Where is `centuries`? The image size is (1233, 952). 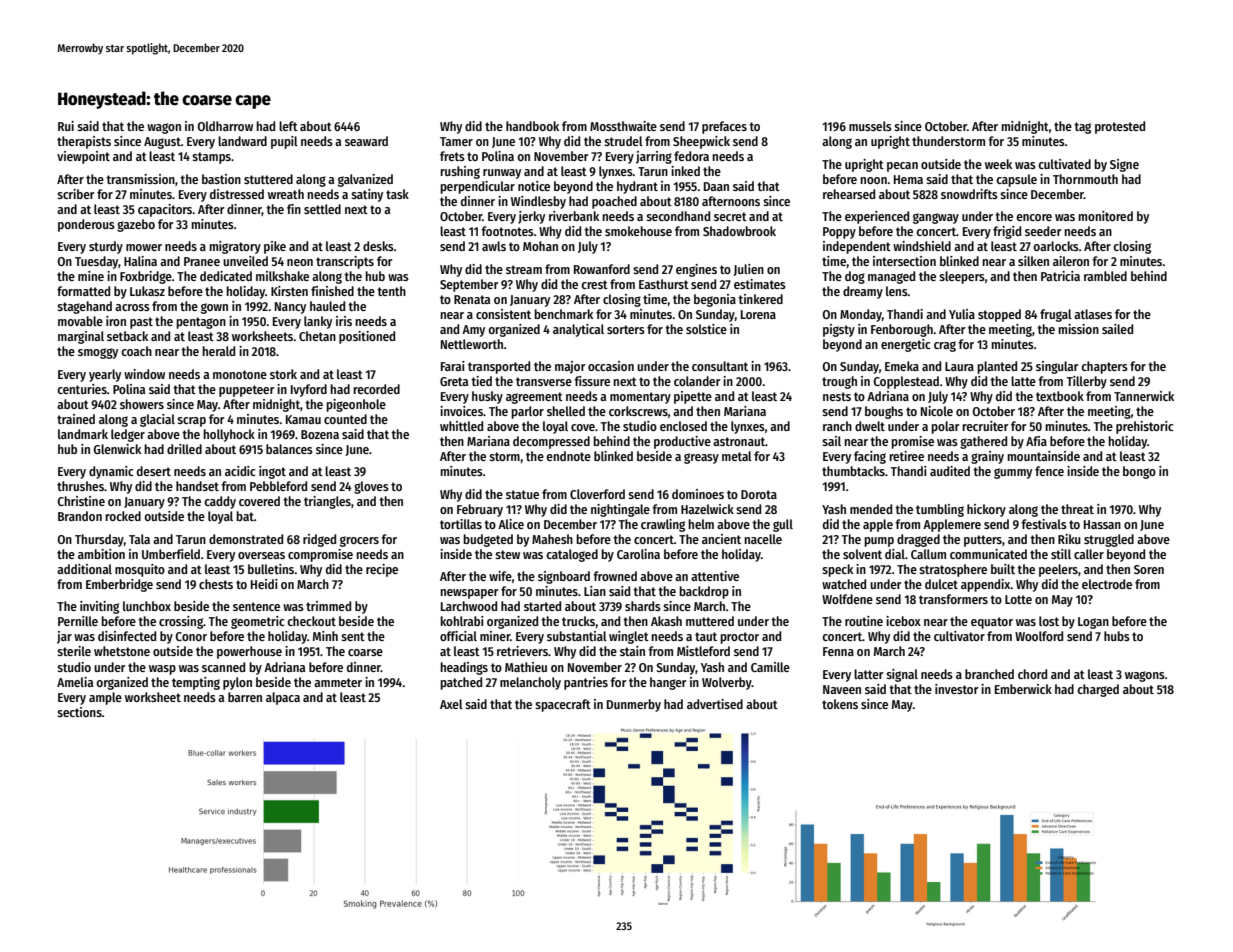
centuries is located at coordinates (82, 389).
